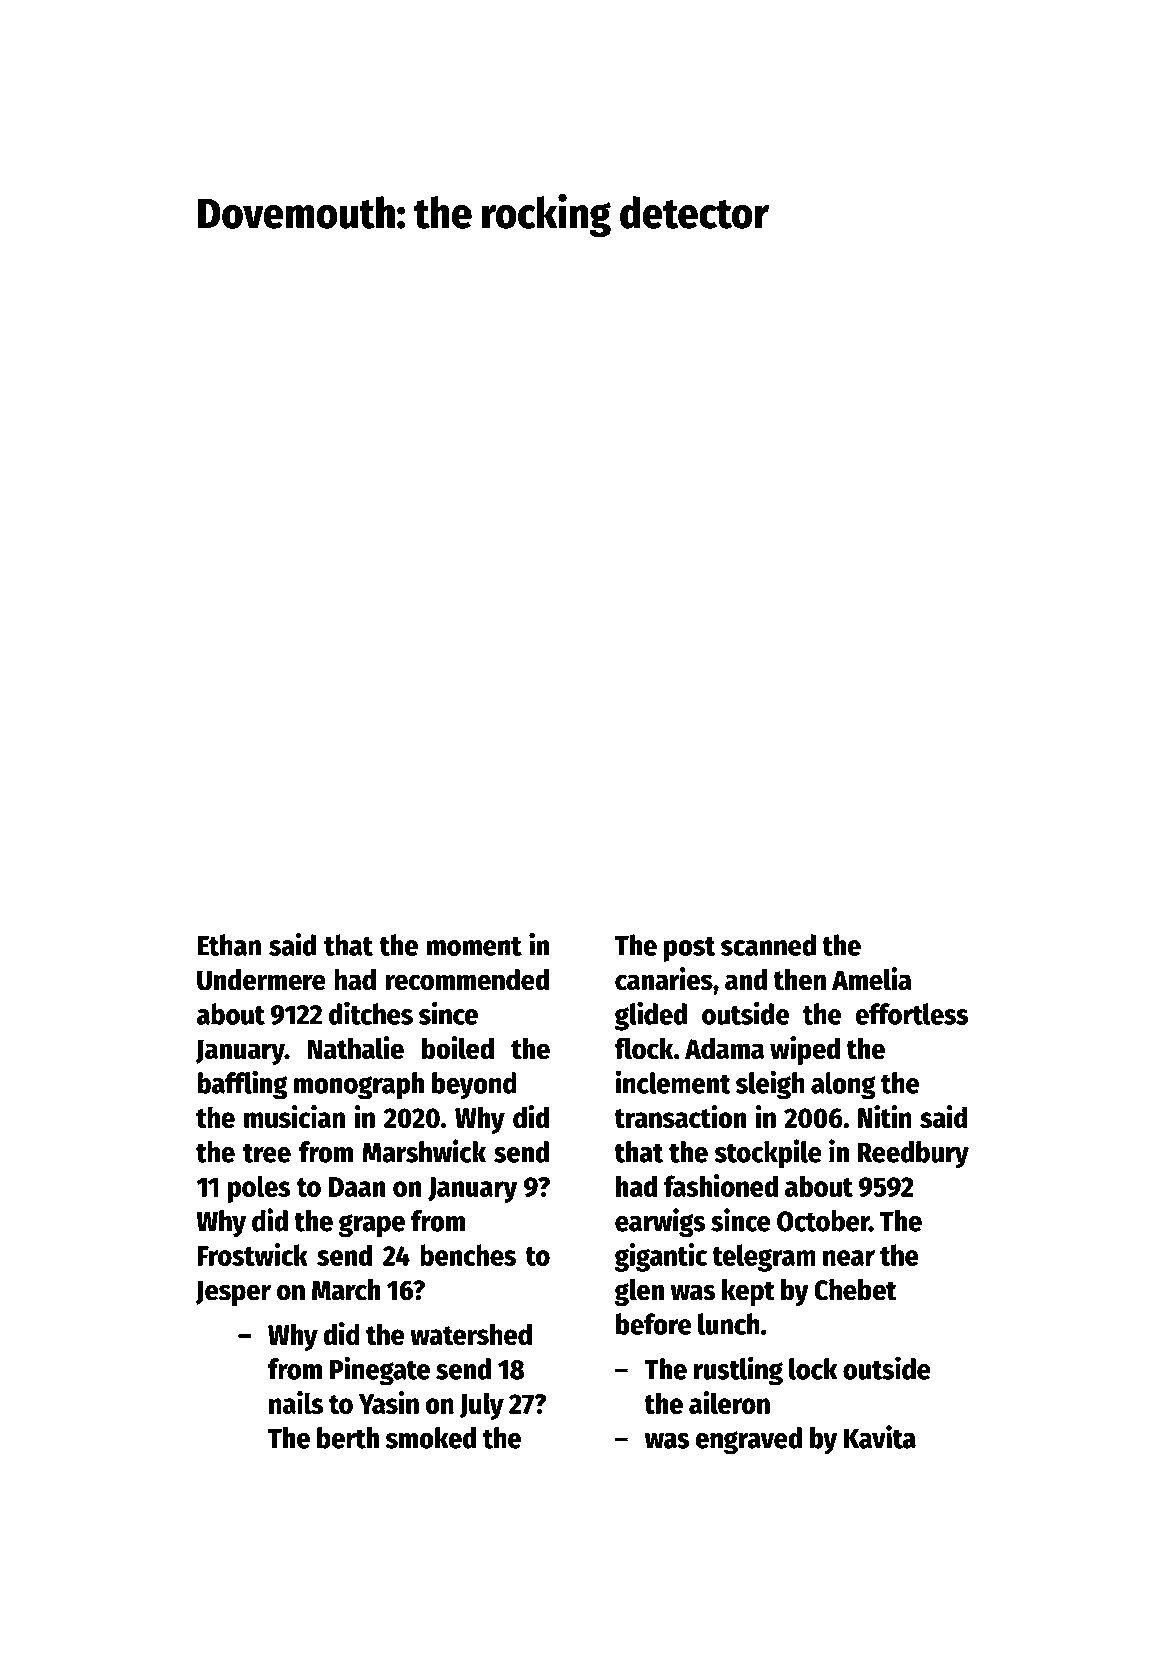 This image has width=1165, height=1654. Describe the element at coordinates (660, 1257) in the image. I see `gigantic` at that location.
